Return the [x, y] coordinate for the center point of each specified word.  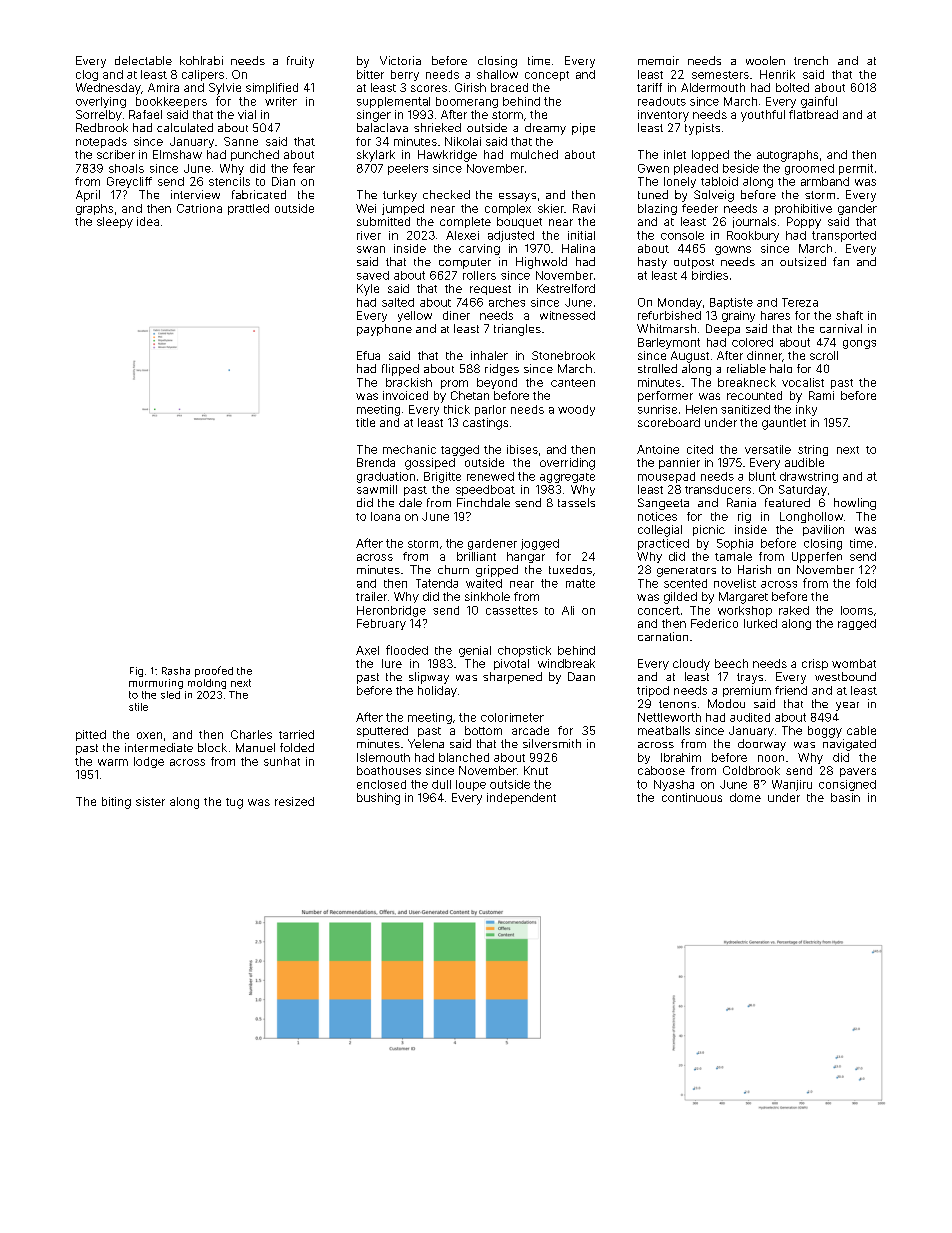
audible [804, 462]
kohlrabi [201, 60]
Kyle [368, 290]
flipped [400, 370]
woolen [765, 60]
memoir [658, 60]
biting [116, 803]
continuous [692, 797]
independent [521, 798]
